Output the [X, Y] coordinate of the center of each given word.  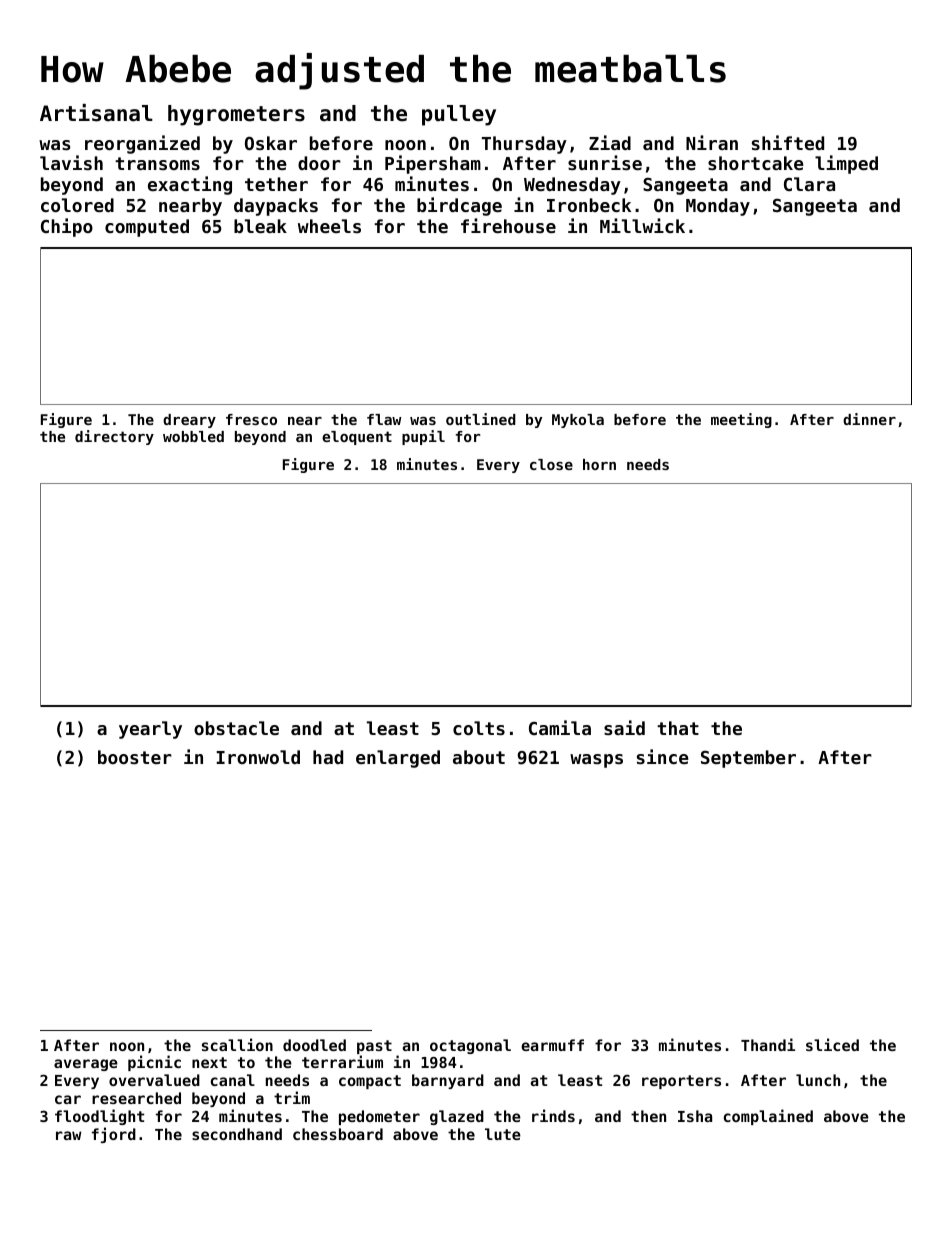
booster [135, 757]
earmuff [552, 1045]
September [748, 759]
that [678, 728]
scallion [237, 1044]
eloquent [357, 438]
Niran [712, 142]
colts [479, 728]
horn [599, 464]
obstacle [236, 728]
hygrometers [236, 115]
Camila [560, 727]
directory [114, 437]
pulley [459, 115]
